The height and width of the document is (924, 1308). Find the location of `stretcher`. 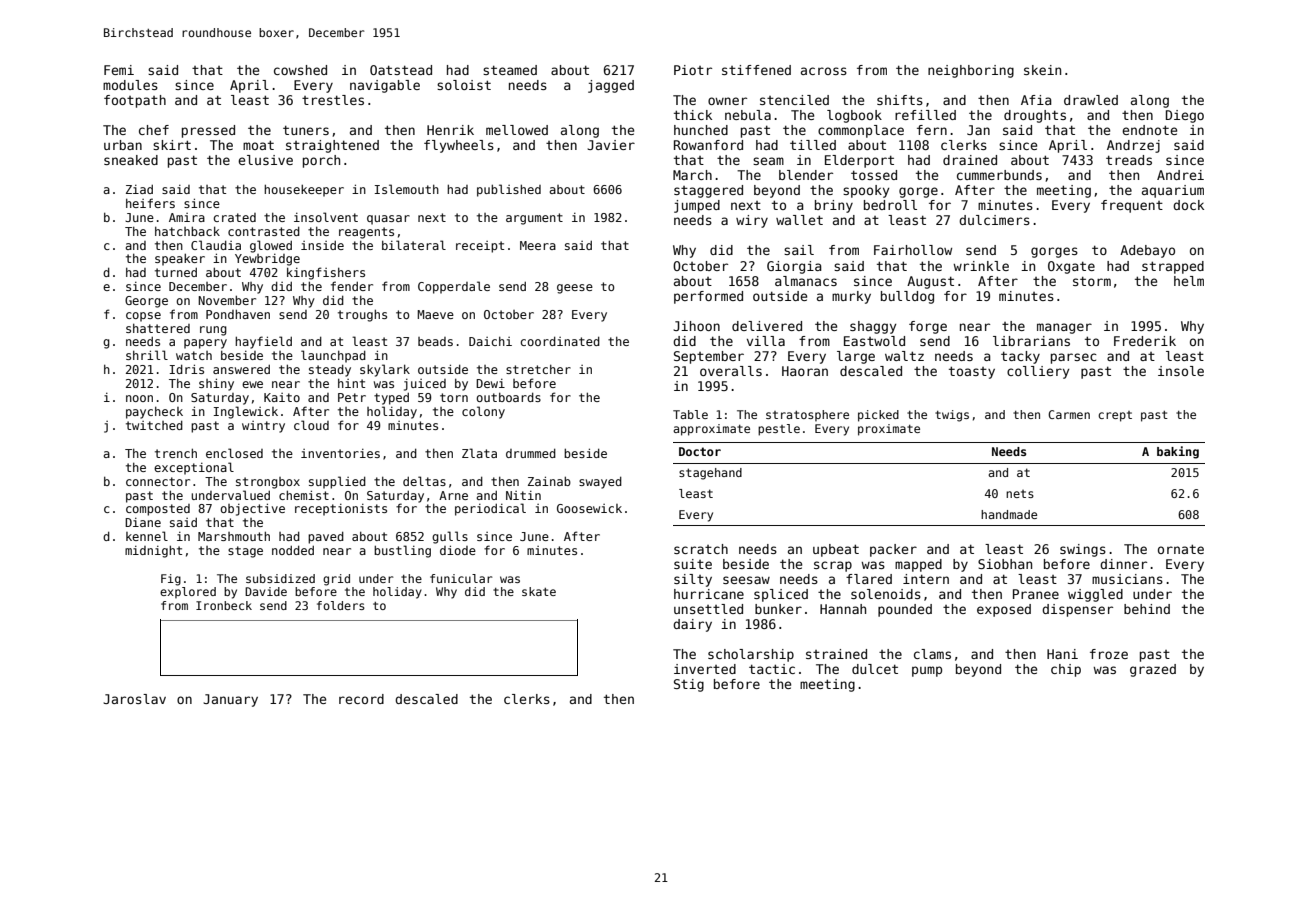

stretcher is located at coordinates (538, 369).
